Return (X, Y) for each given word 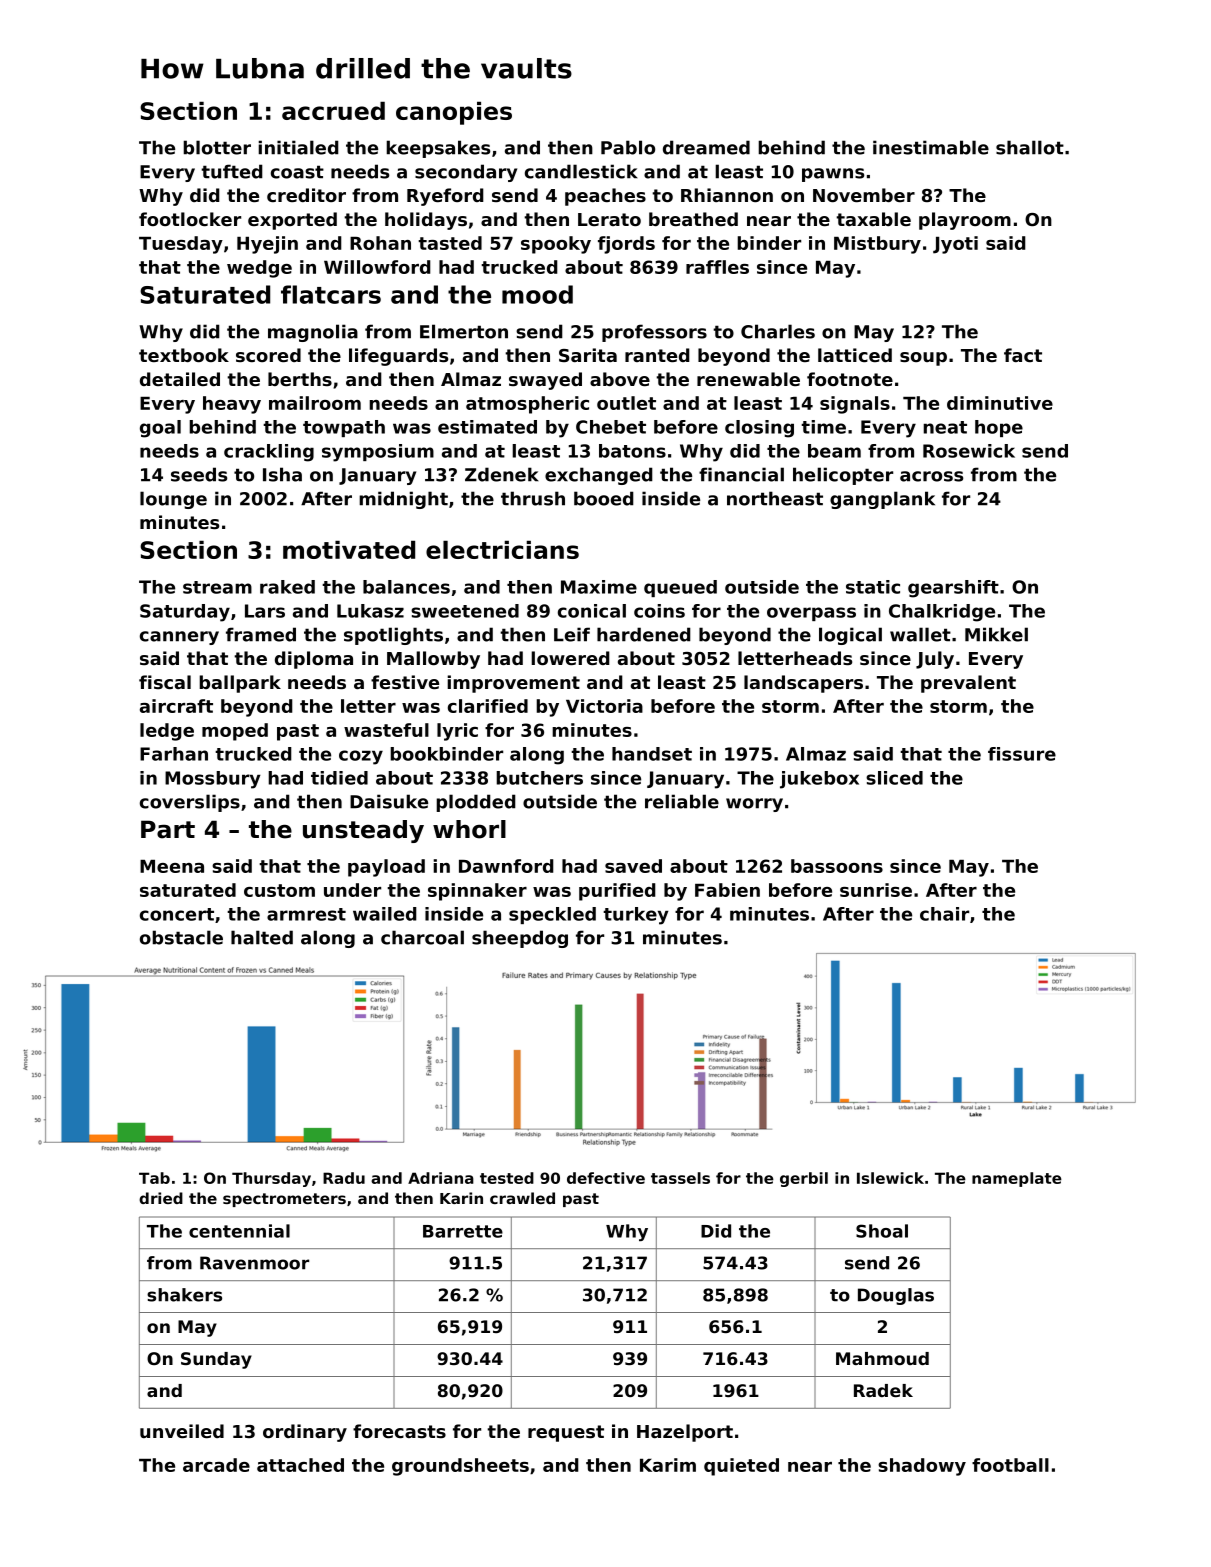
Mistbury (877, 245)
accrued (333, 111)
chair (944, 914)
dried (161, 1198)
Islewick (890, 1178)
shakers (184, 1295)
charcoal (422, 937)
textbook (184, 355)
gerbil (804, 1179)
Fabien (727, 890)
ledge (167, 732)
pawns (833, 175)
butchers (539, 778)
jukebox (819, 780)
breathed (693, 219)
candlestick (581, 171)
